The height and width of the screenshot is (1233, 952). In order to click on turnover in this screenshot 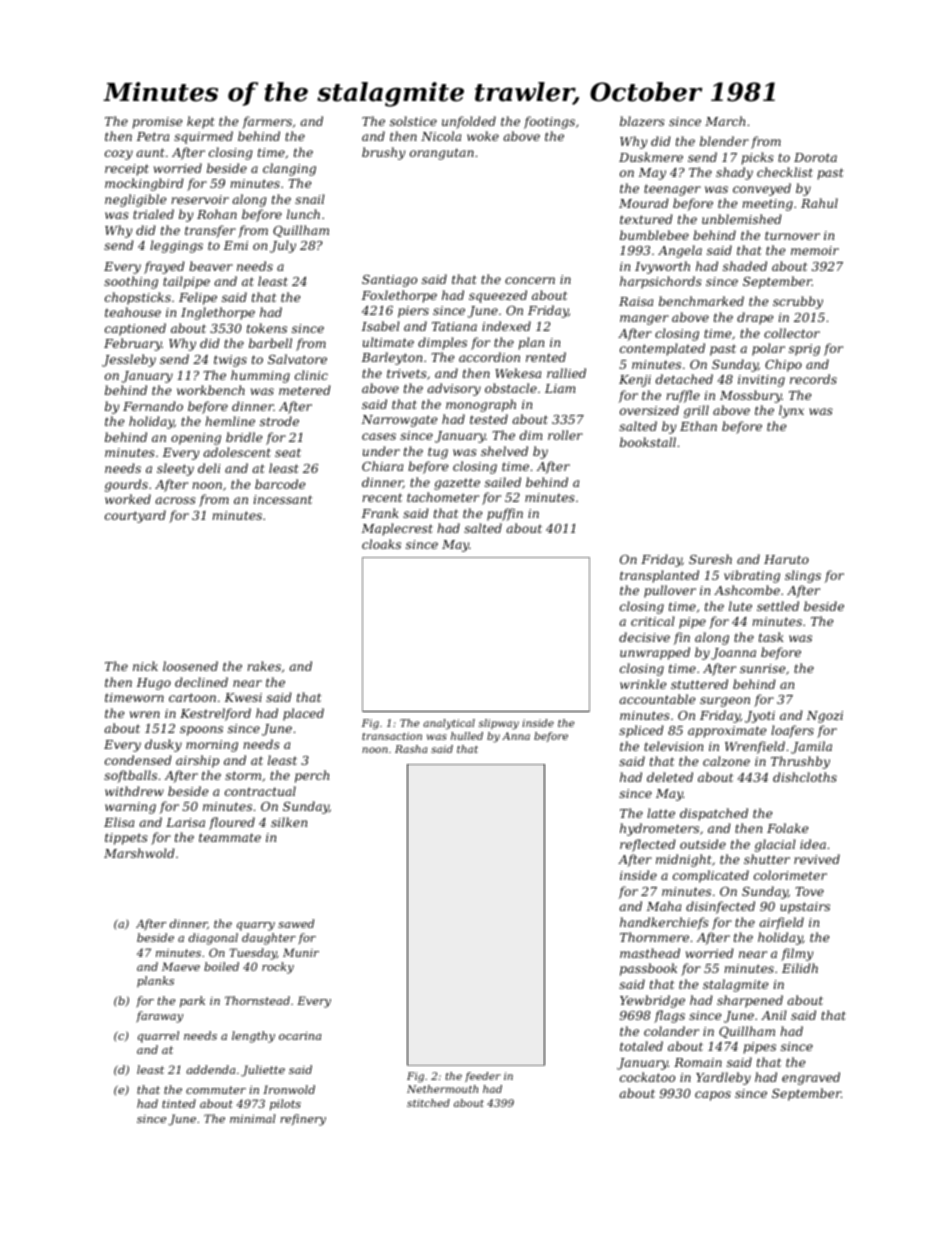, I will do `click(792, 235)`.
